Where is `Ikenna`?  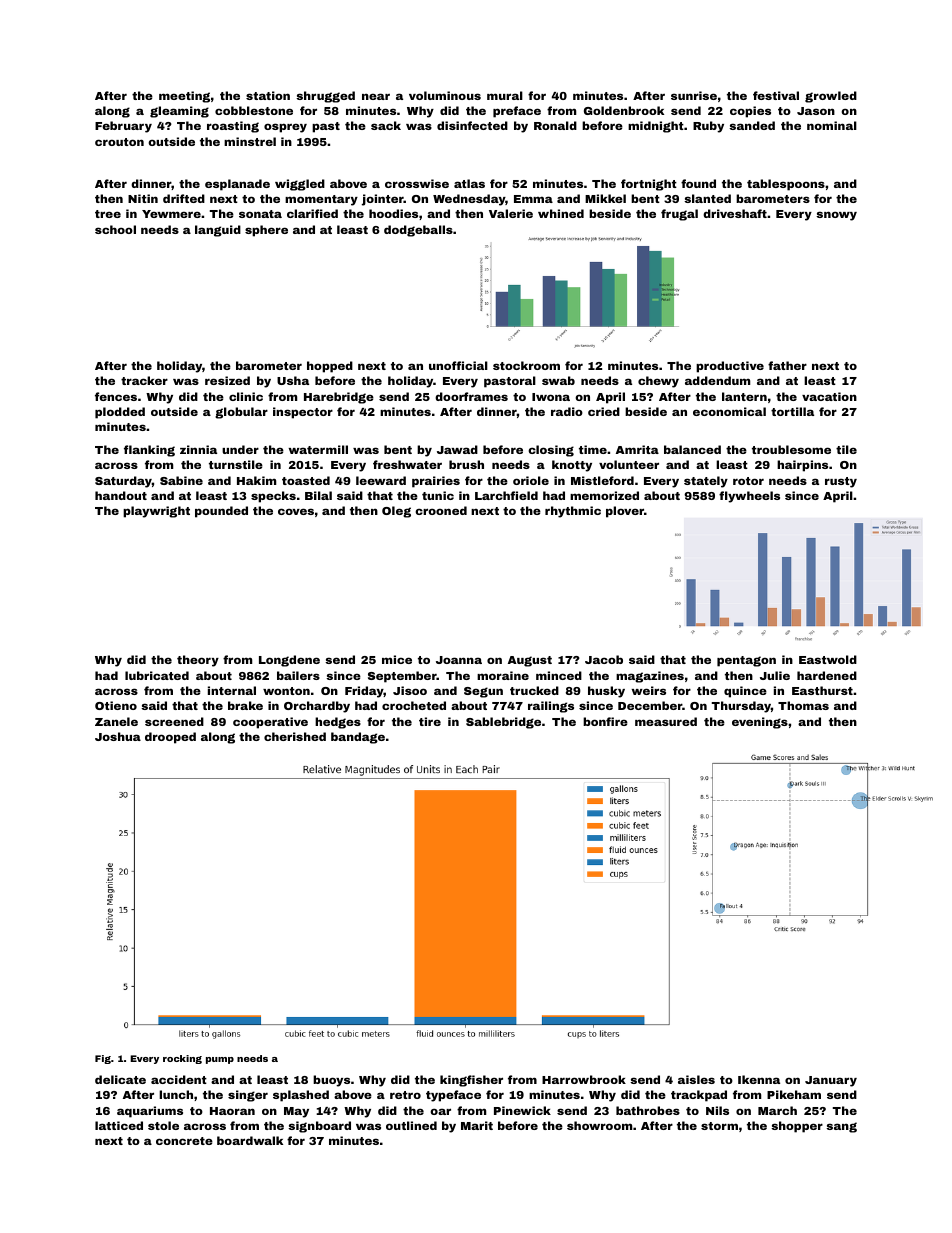 Ikenna is located at coordinates (759, 1079).
